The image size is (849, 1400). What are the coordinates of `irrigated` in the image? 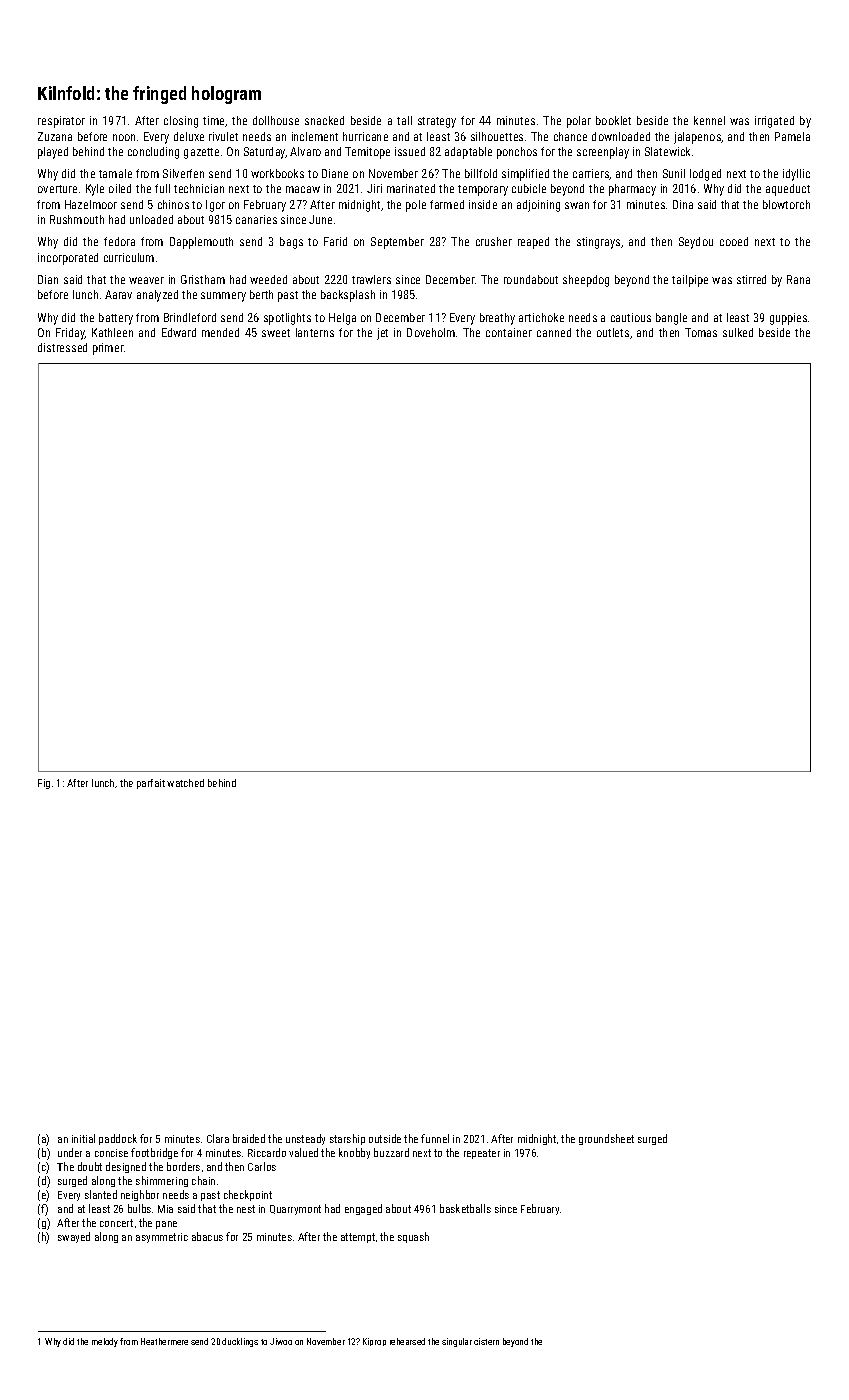 It's located at (774, 122).
